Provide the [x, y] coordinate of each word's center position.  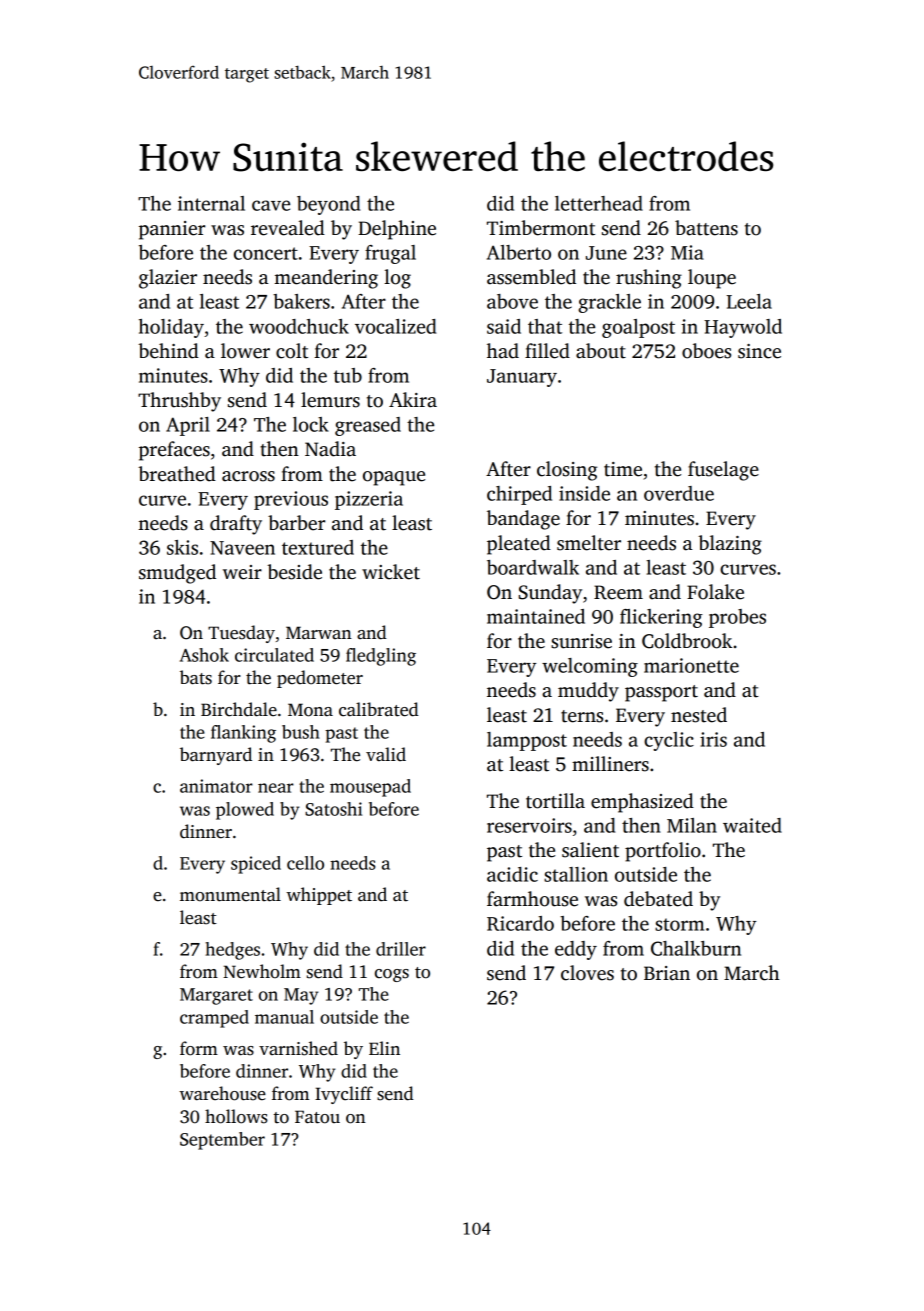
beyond [328, 205]
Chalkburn [696, 948]
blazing [730, 545]
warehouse [222, 1093]
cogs [392, 975]
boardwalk [533, 567]
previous [291, 500]
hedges [232, 951]
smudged [177, 574]
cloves [587, 973]
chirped [519, 495]
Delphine [397, 230]
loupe [712, 279]
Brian [667, 973]
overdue [679, 493]
